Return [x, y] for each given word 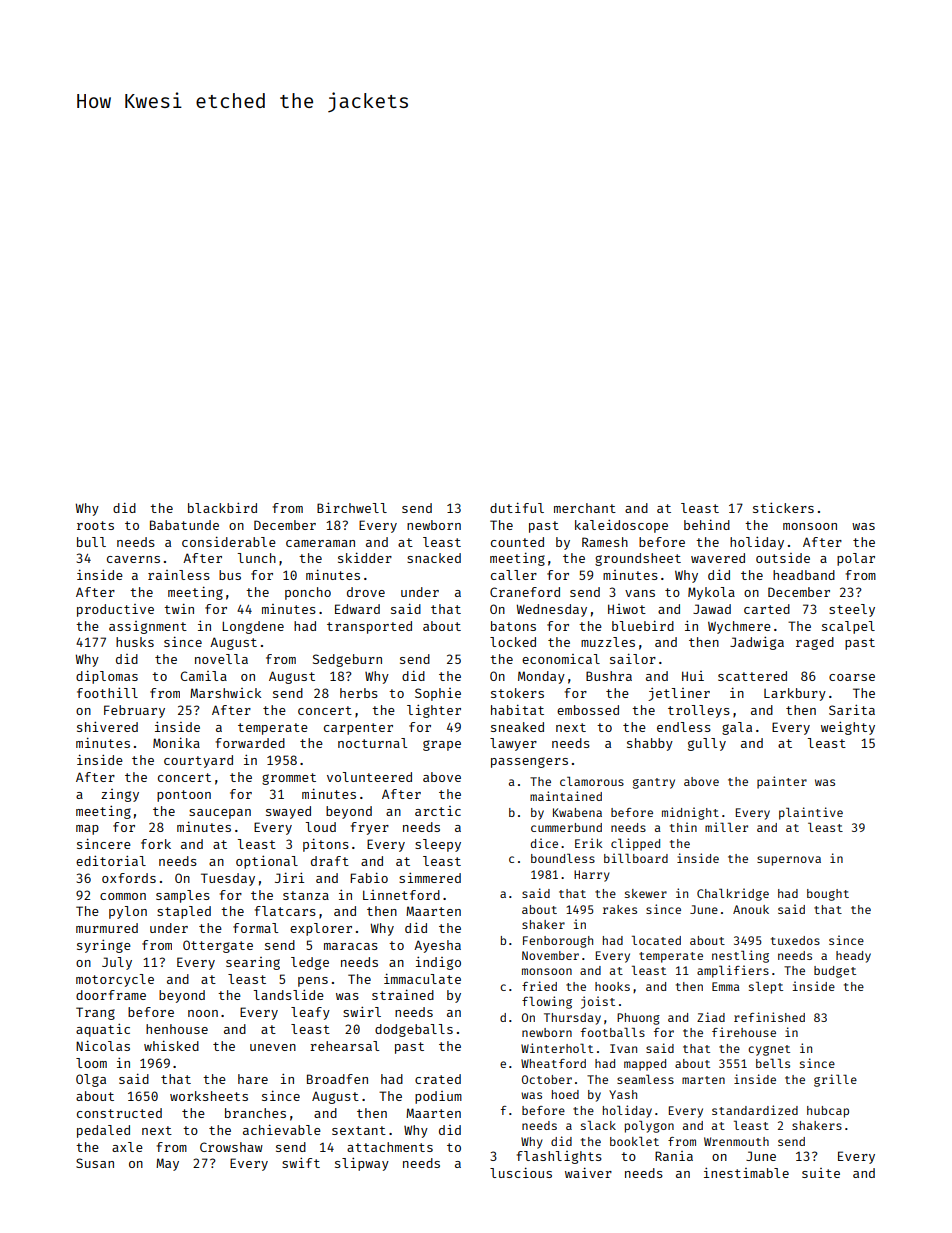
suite [821, 1173]
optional [267, 862]
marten [703, 1080]
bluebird [643, 625]
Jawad [712, 609]
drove [366, 592]
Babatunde [184, 525]
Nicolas [103, 1045]
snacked [434, 558]
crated [438, 1079]
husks [135, 642]
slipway [362, 1164]
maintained [566, 796]
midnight [690, 813]
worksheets [209, 1096]
